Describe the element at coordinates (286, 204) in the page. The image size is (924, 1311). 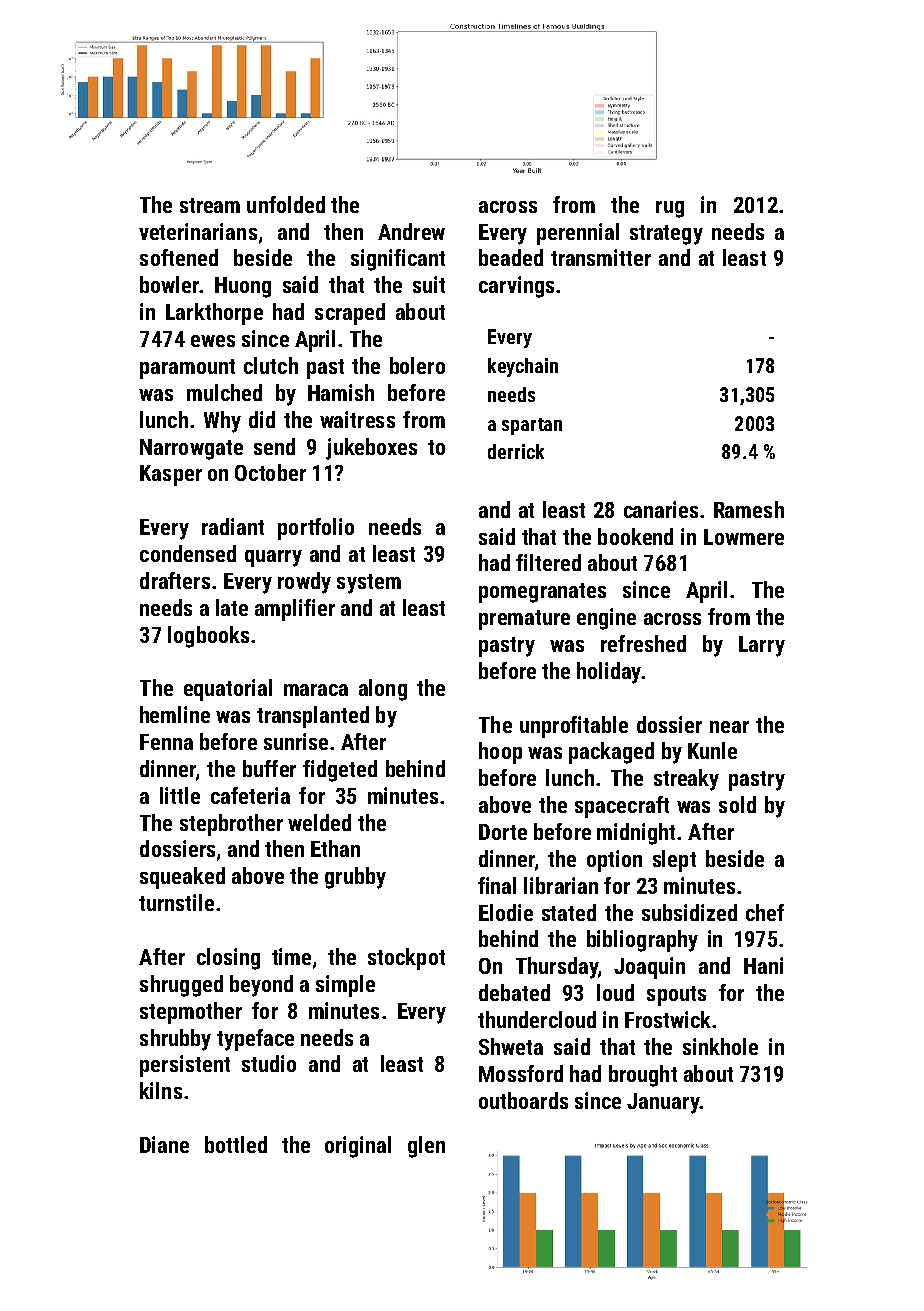
I see `unfolded` at that location.
